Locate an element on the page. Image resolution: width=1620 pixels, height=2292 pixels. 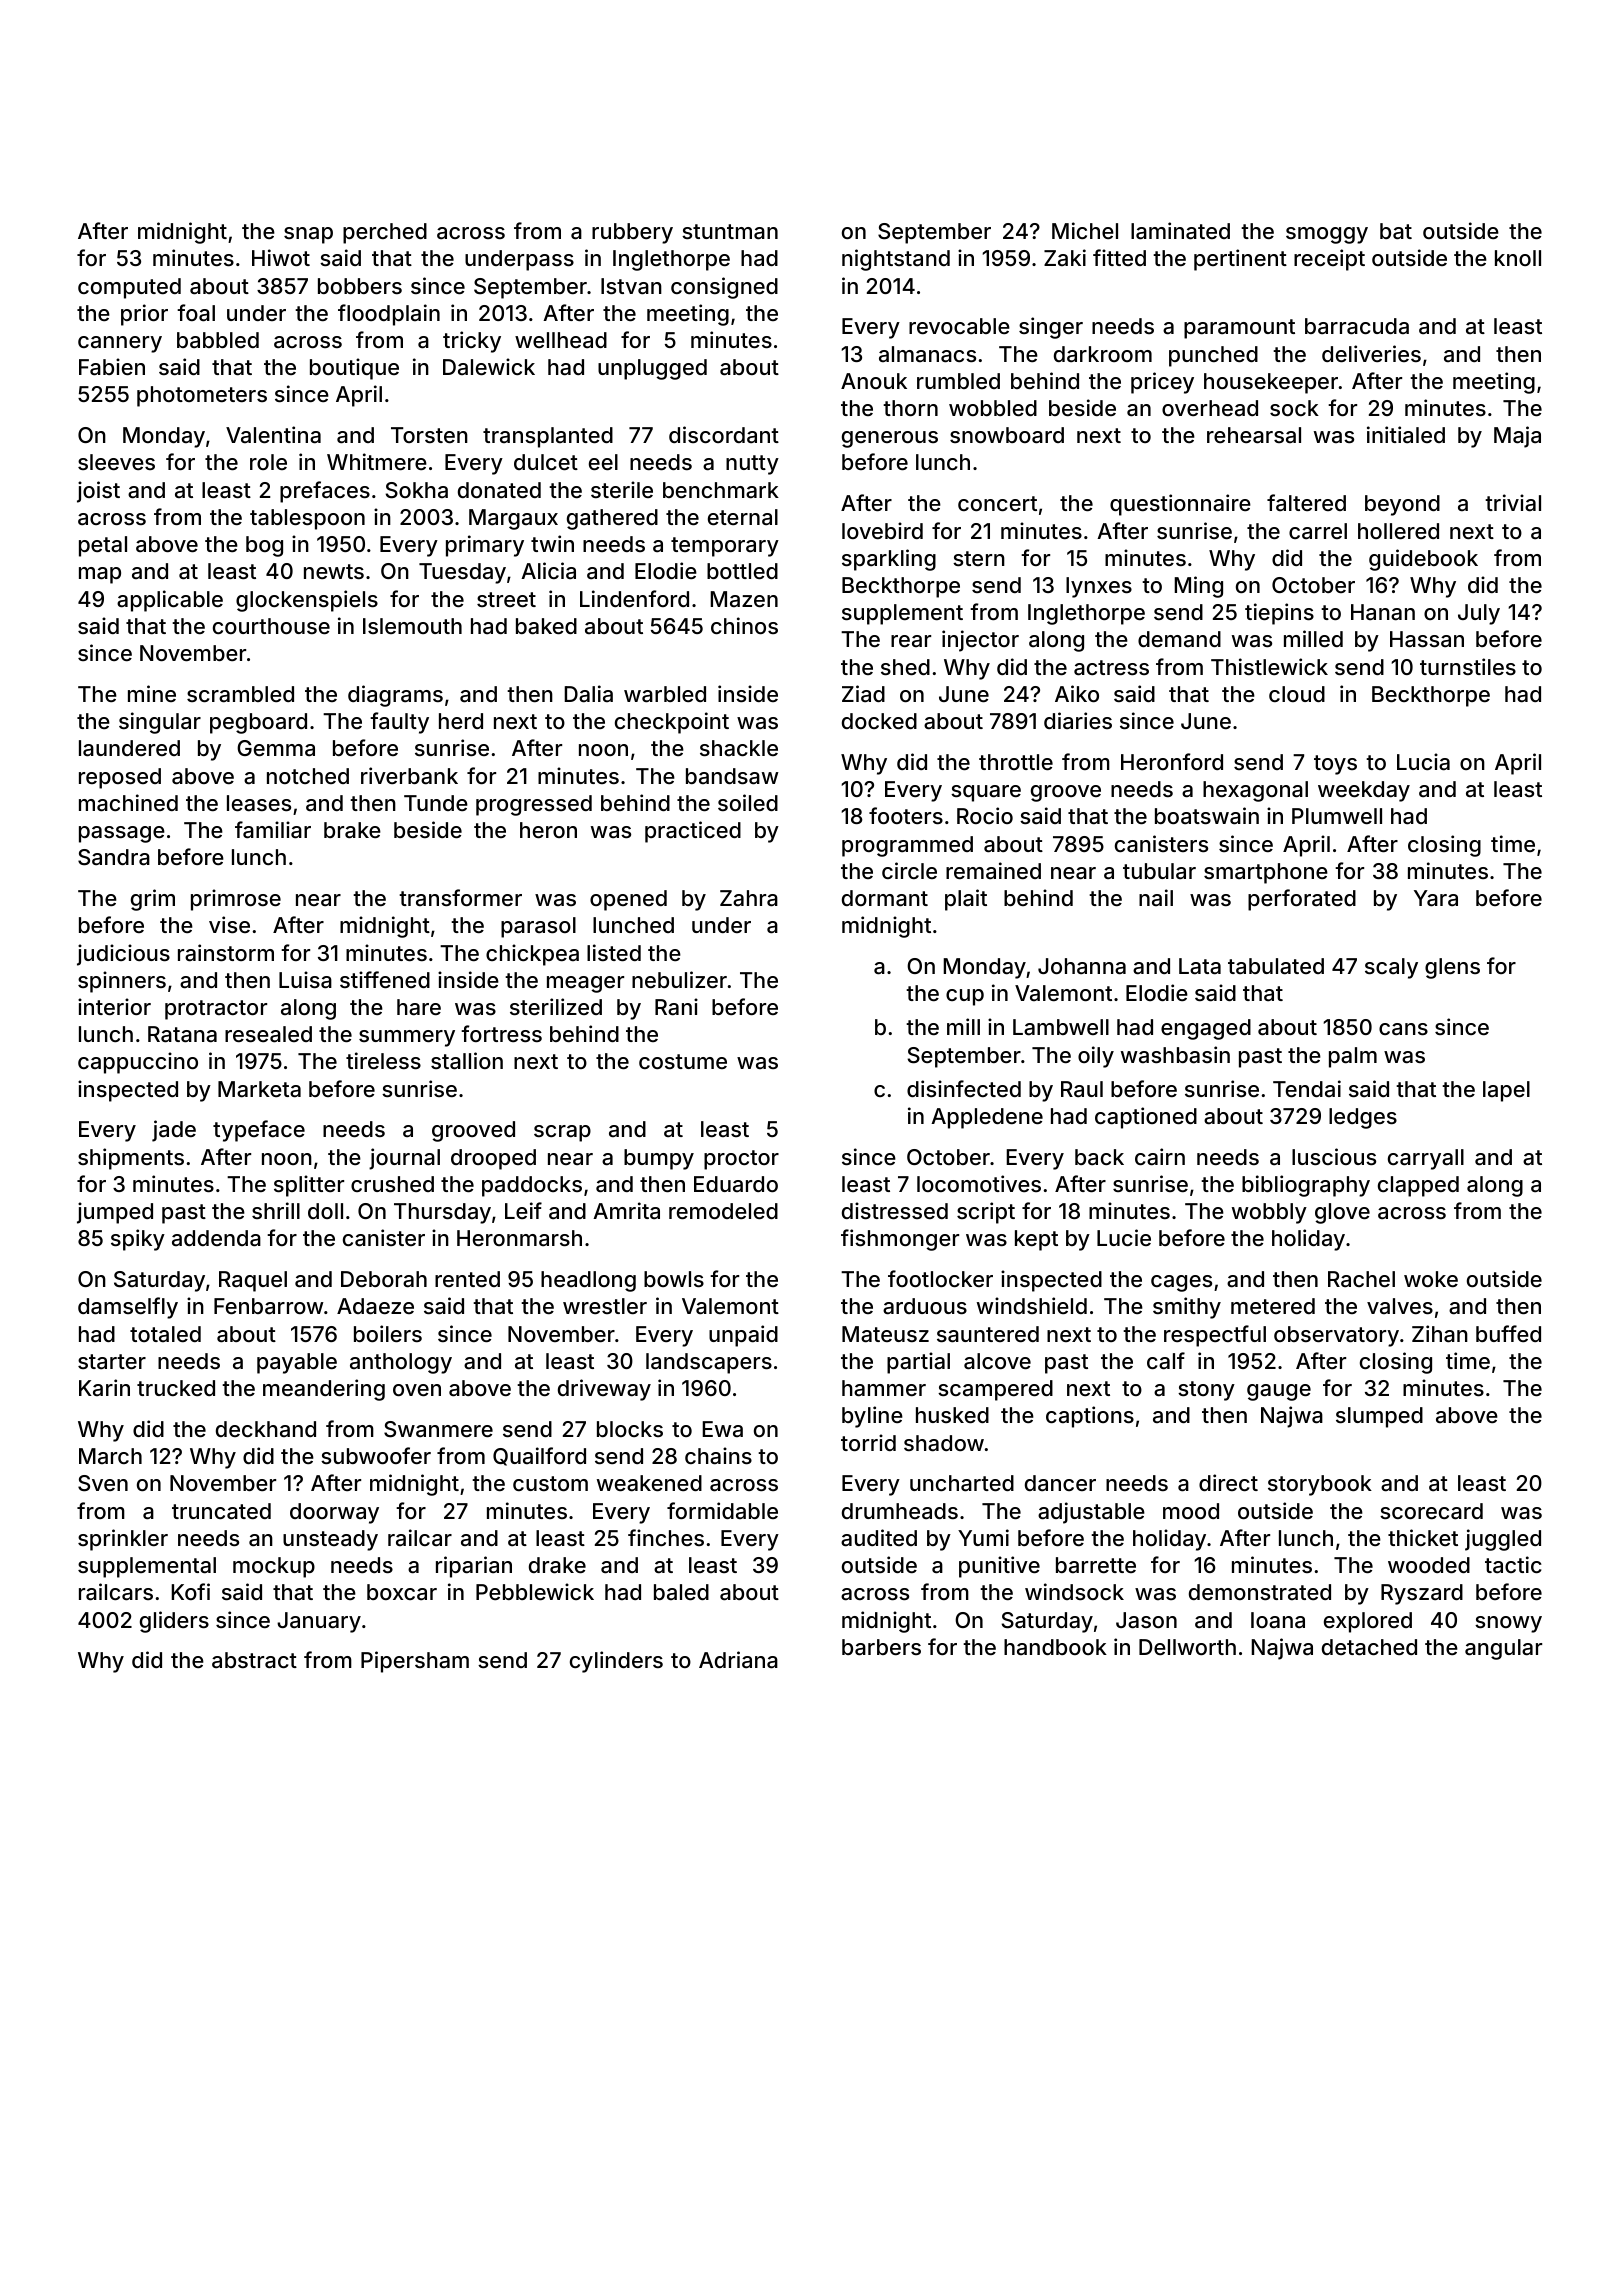
rented is located at coordinates (467, 1279).
